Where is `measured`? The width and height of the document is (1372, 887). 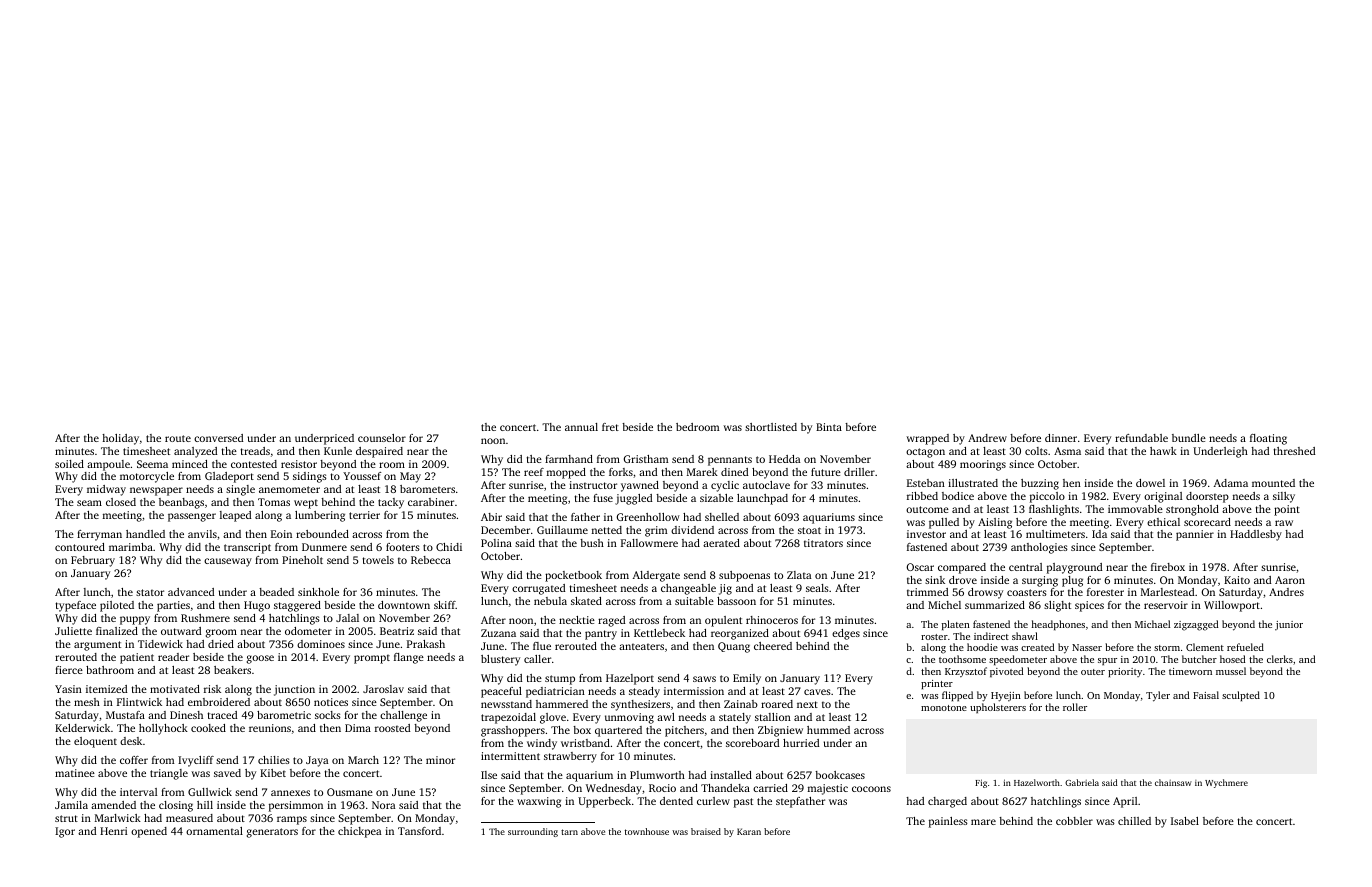 measured is located at coordinates (189, 818).
